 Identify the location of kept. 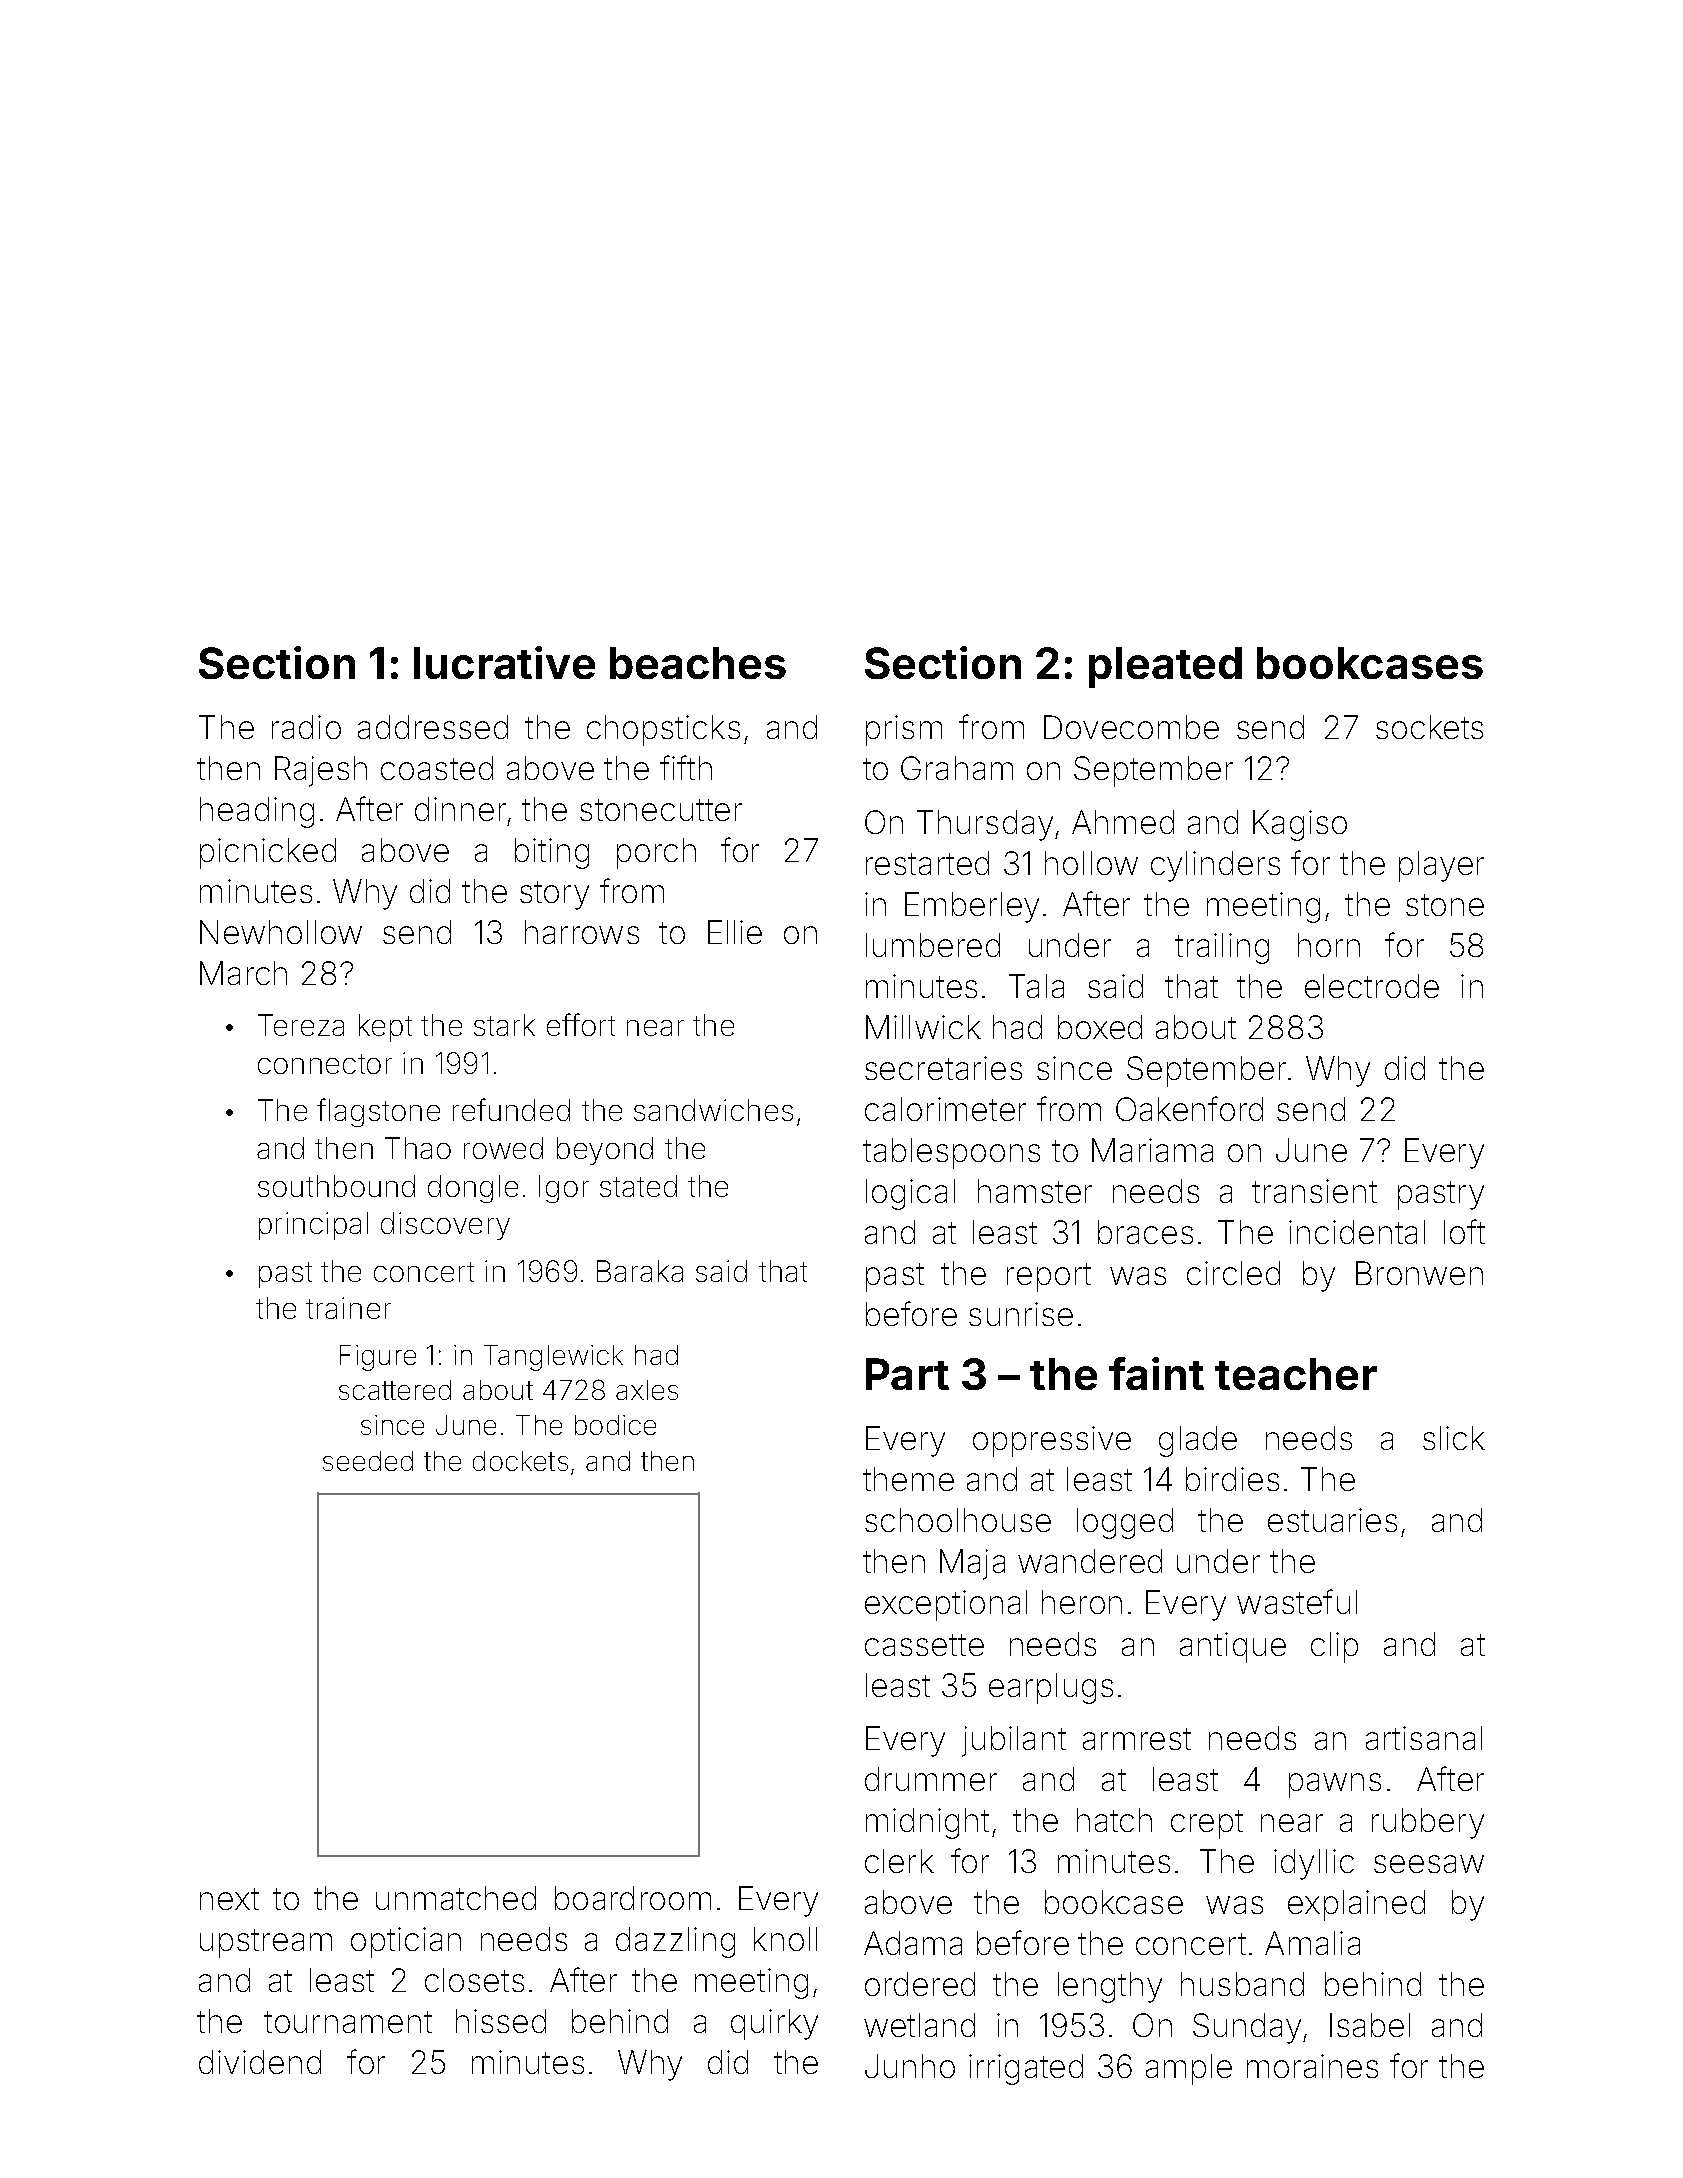
(385, 1028).
